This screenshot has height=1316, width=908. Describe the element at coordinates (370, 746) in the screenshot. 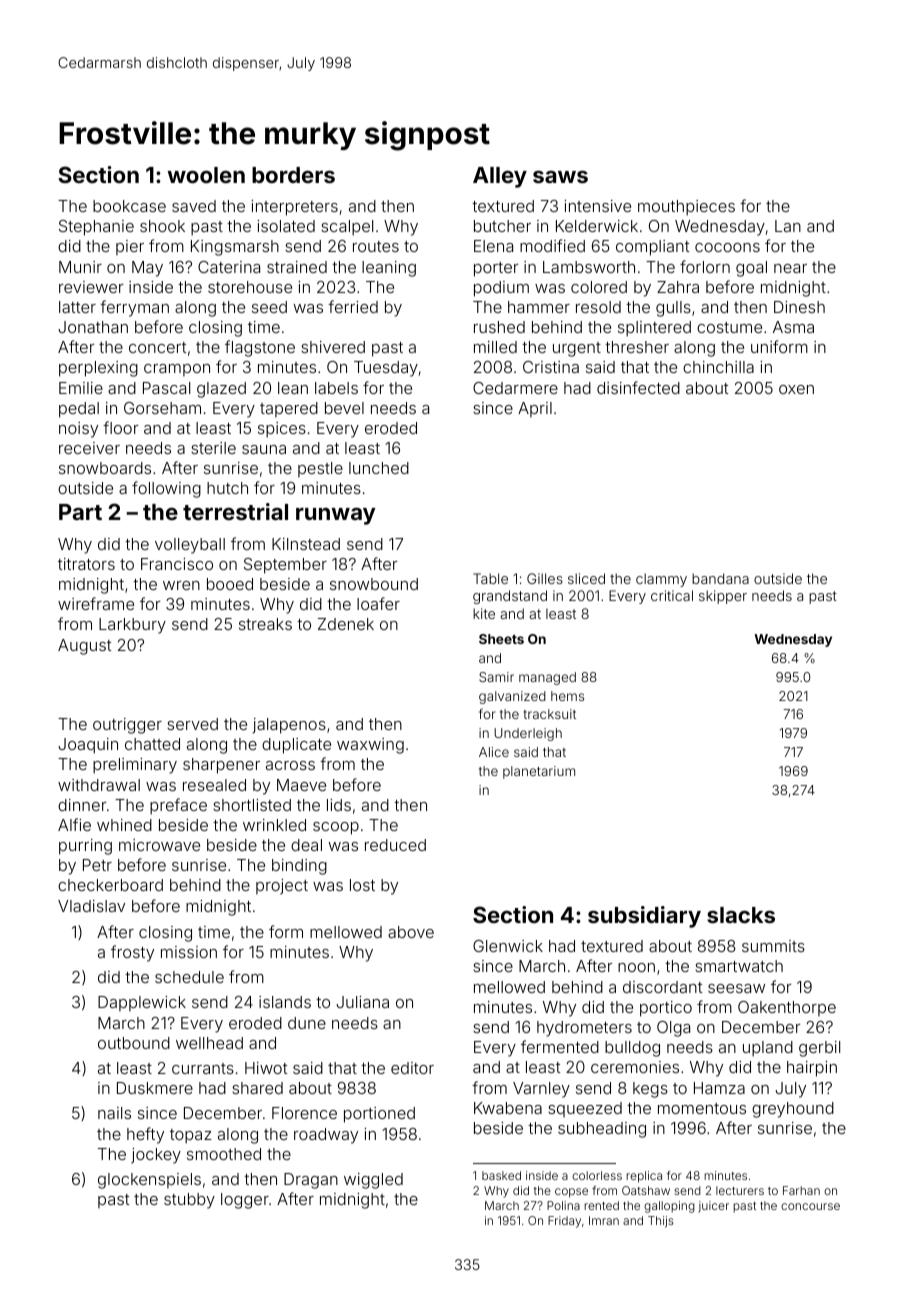

I see `waxwing` at that location.
